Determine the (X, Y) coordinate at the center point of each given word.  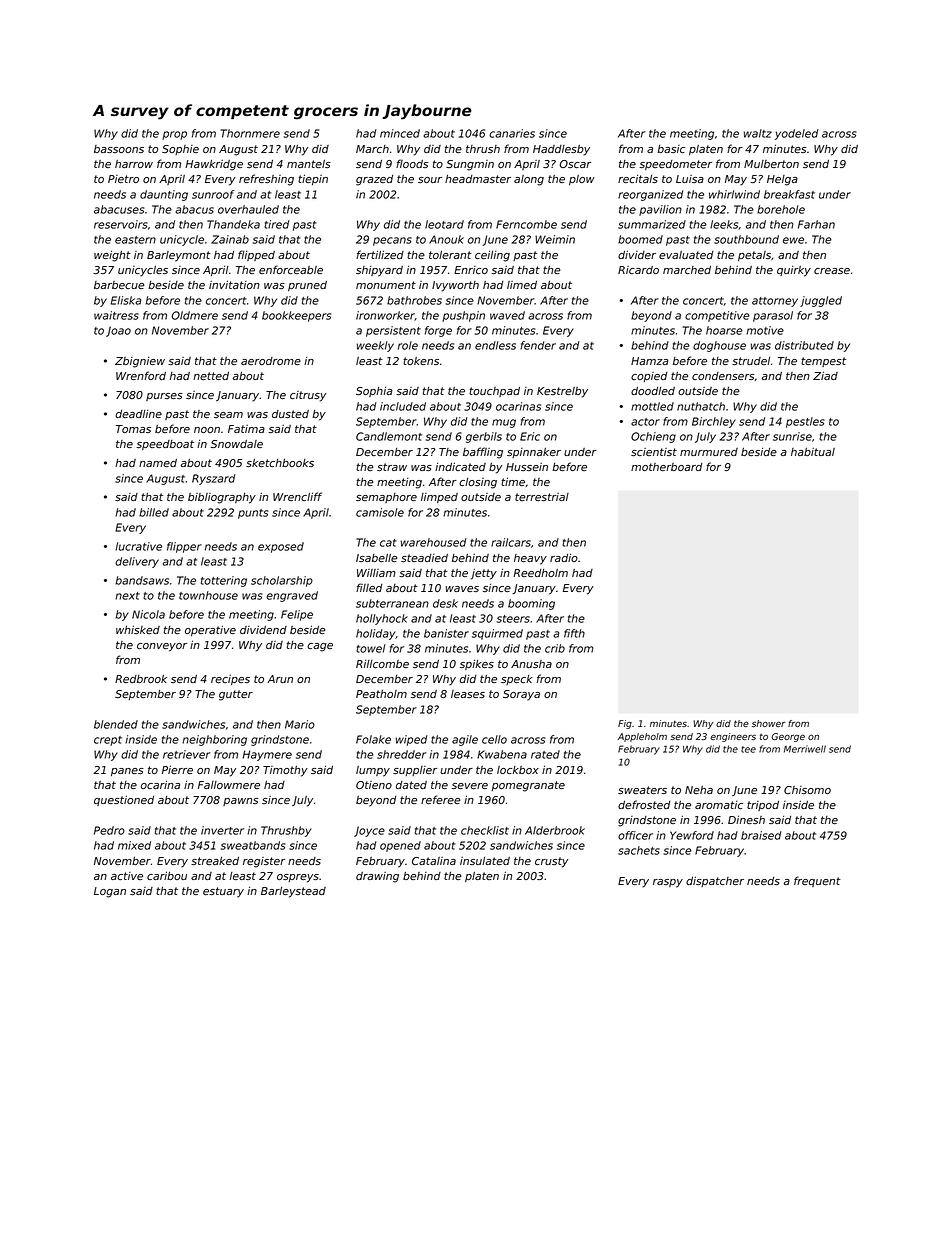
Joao (118, 331)
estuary (223, 892)
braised (761, 835)
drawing (377, 877)
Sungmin (470, 165)
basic (671, 149)
